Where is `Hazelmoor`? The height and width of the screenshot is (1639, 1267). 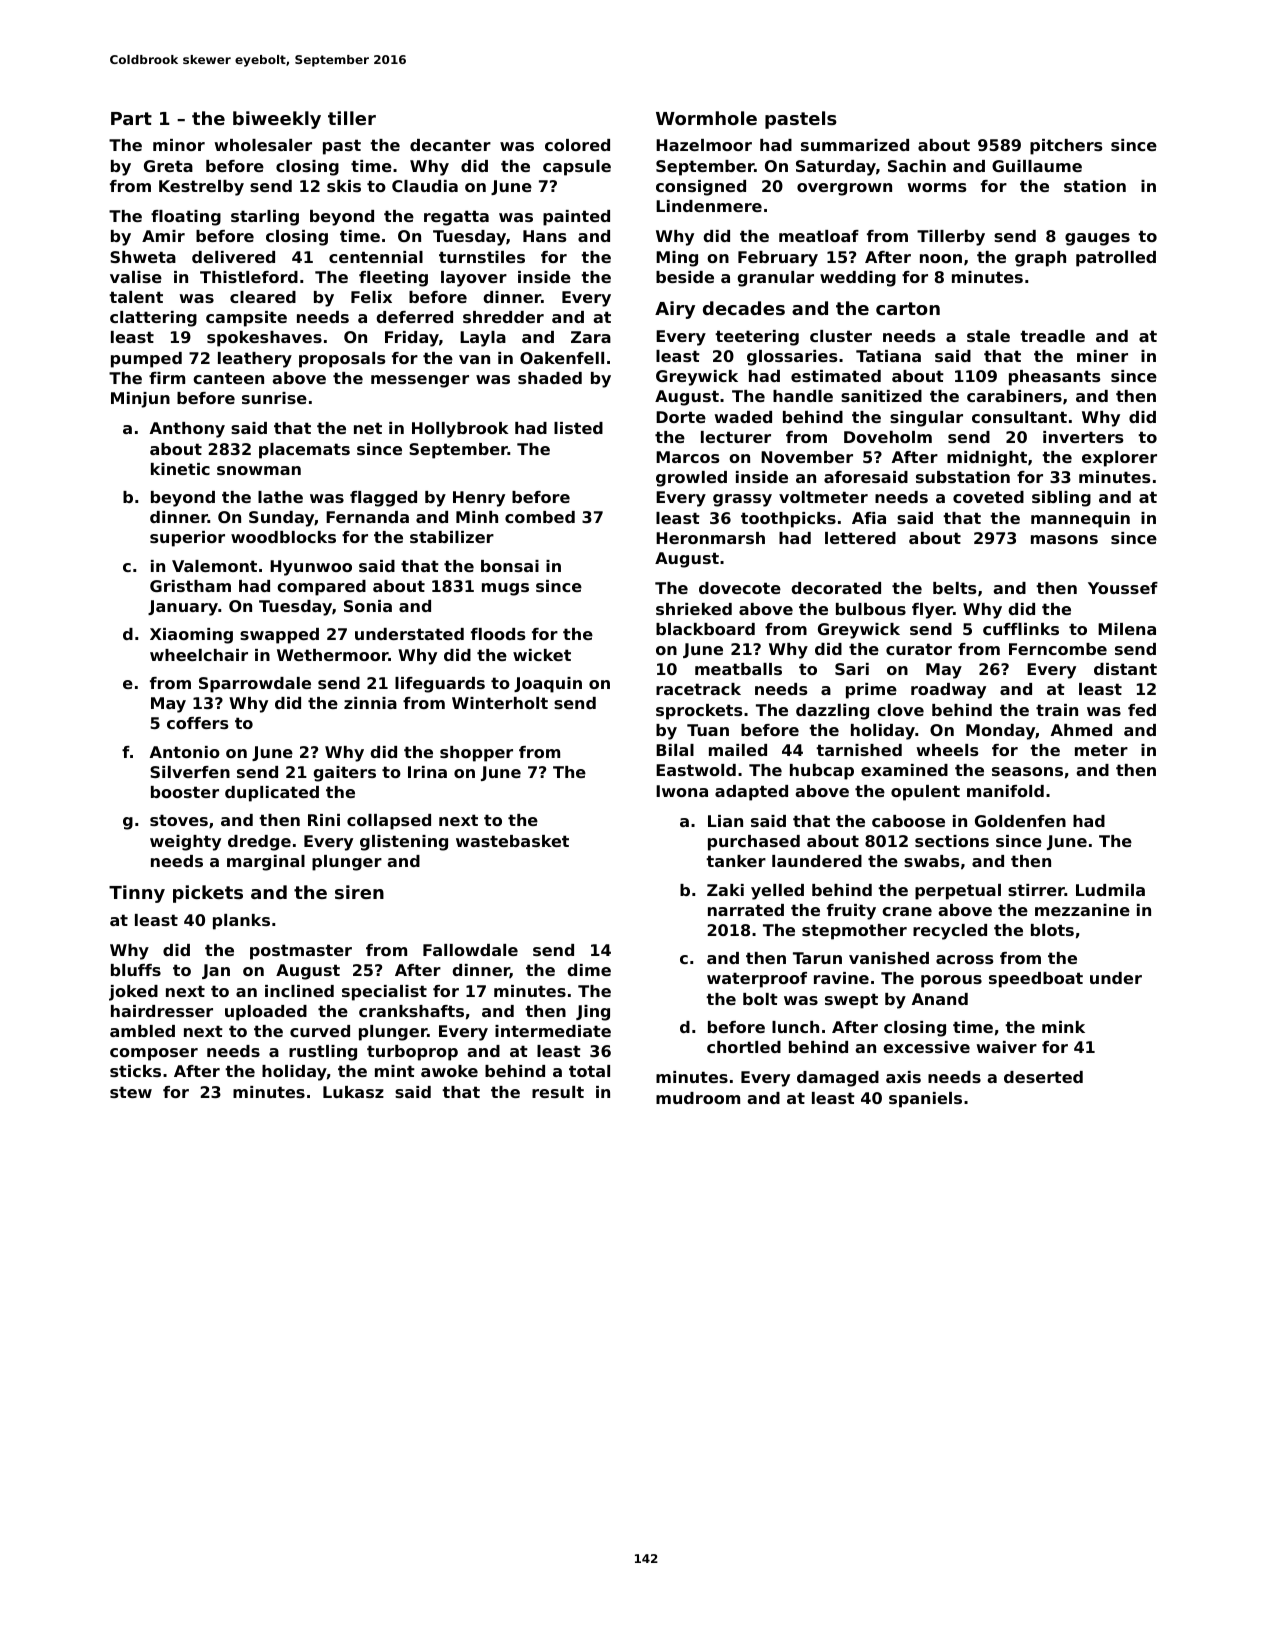
Hazelmoor is located at coordinates (704, 145).
